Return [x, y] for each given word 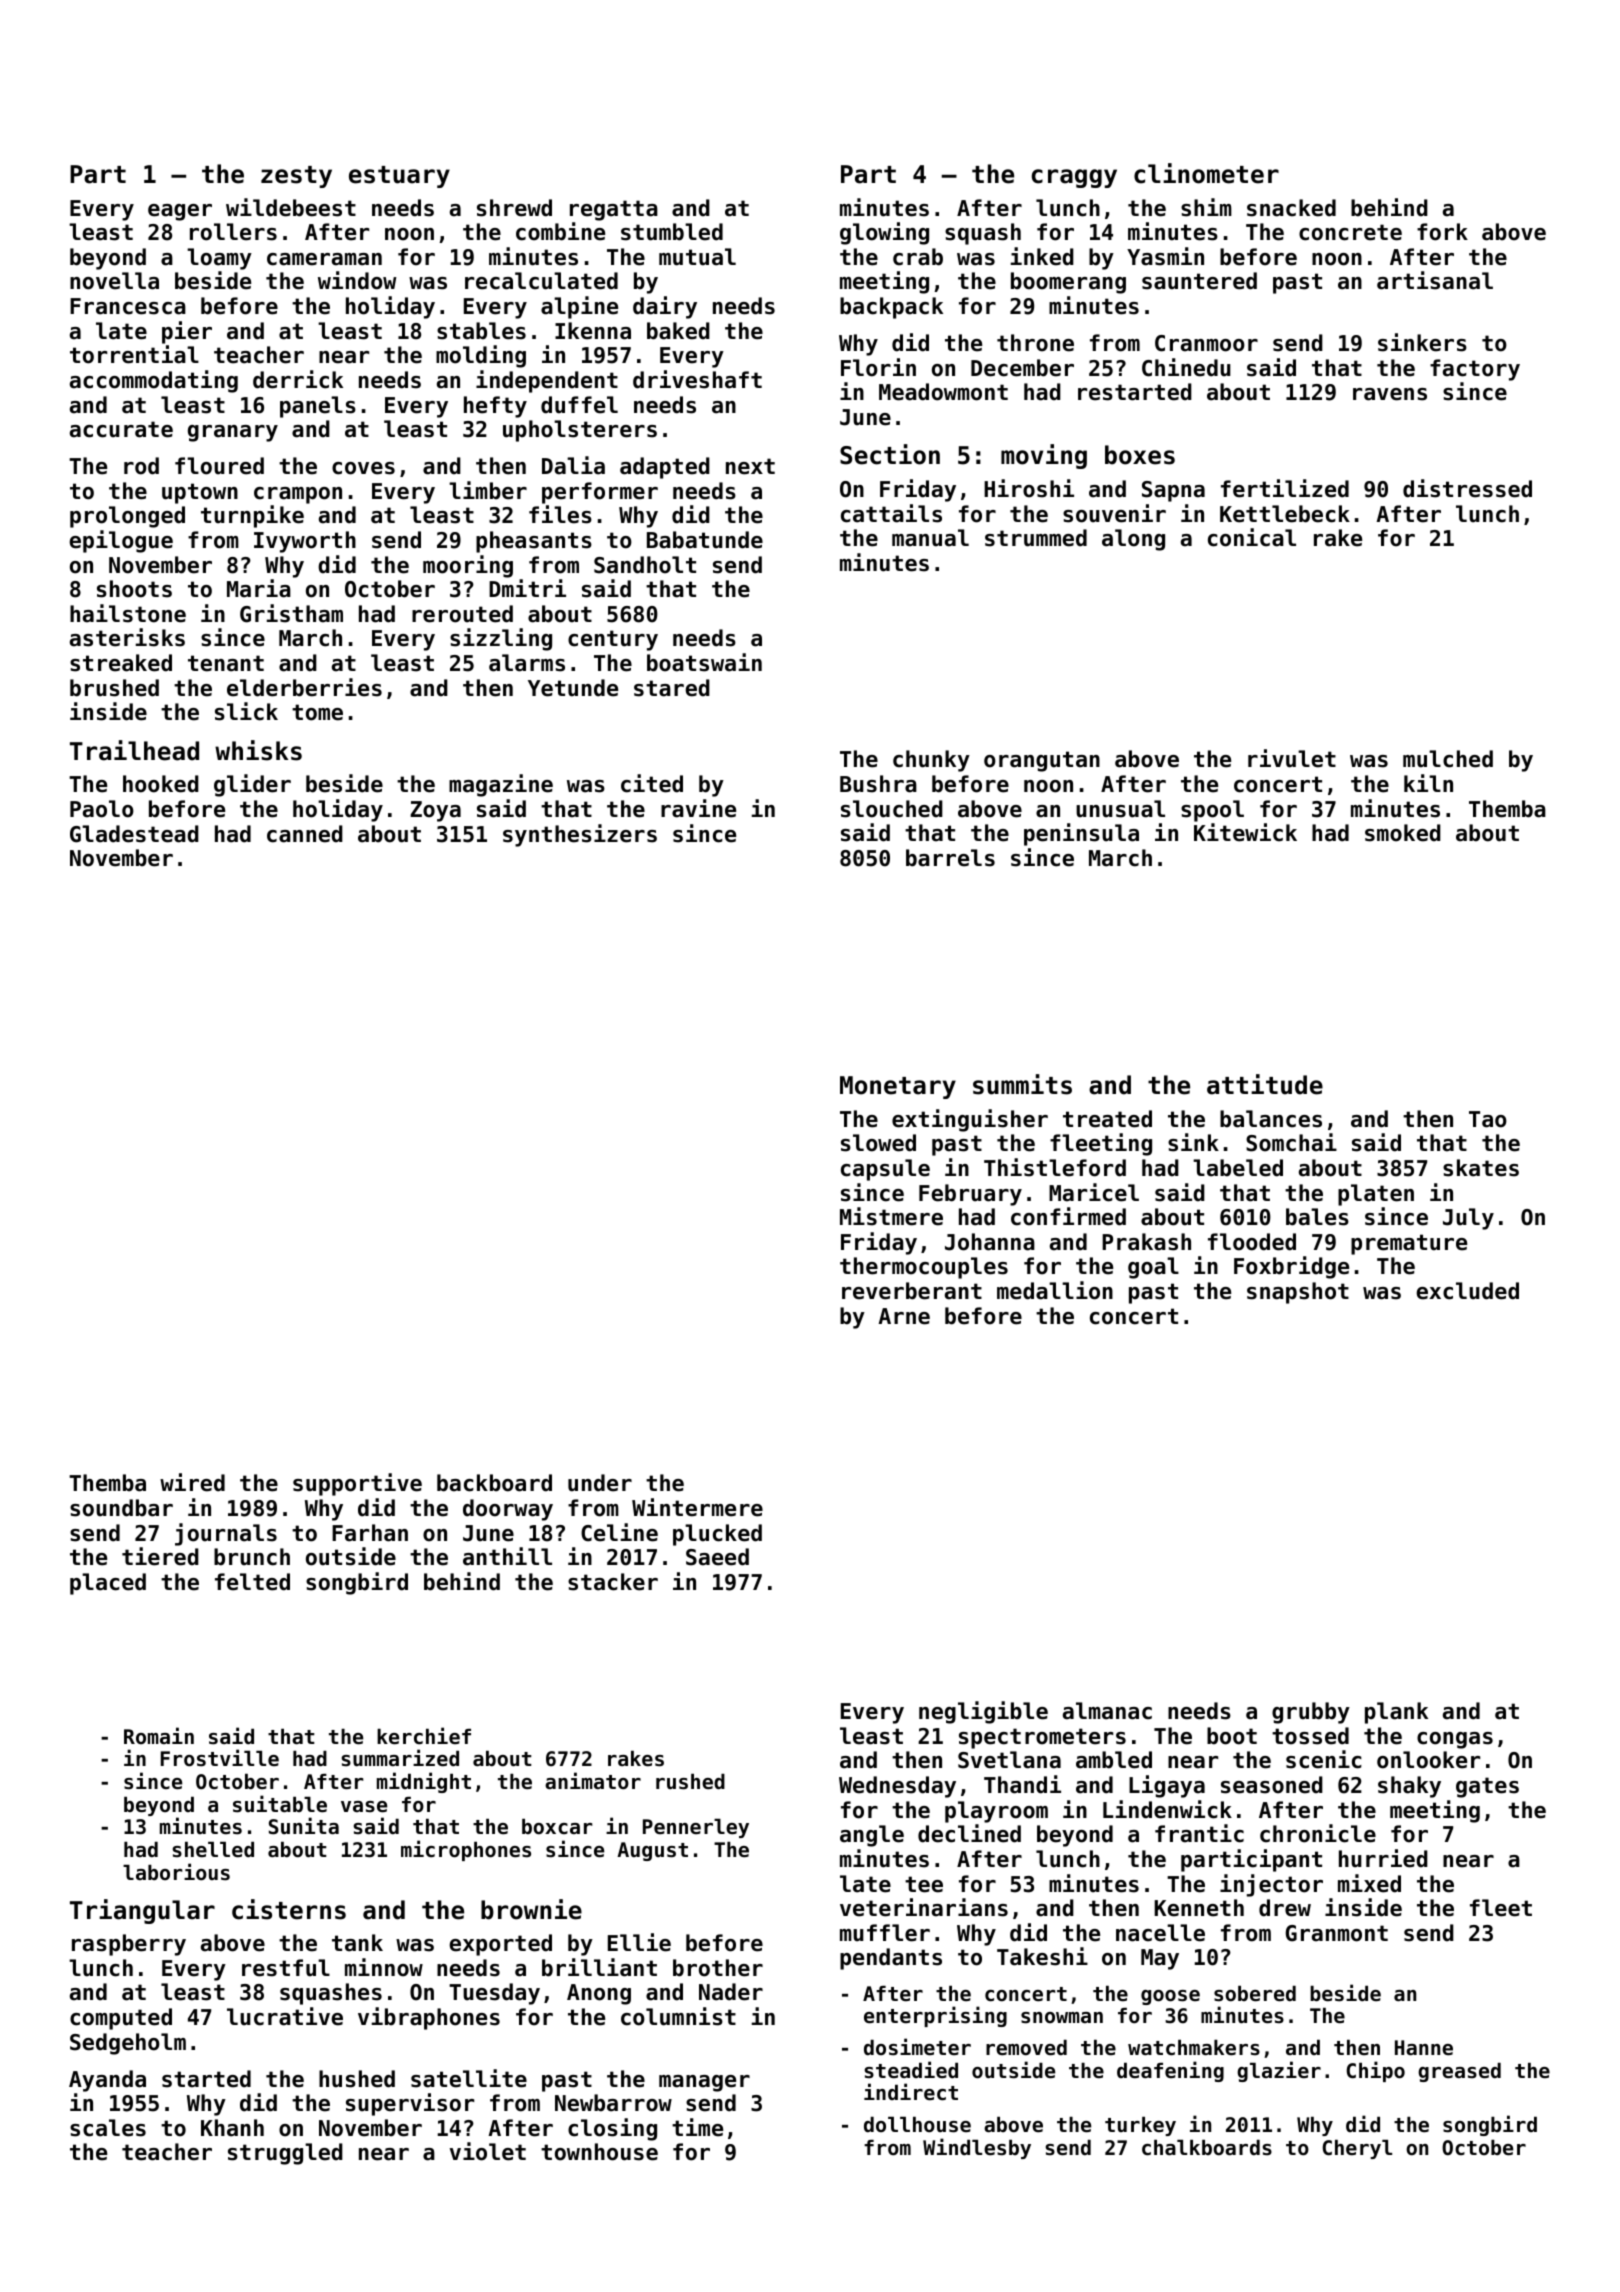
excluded [1467, 1291]
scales [108, 2128]
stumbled [672, 232]
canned [305, 834]
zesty [296, 177]
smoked [1403, 833]
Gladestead [134, 834]
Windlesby [977, 2148]
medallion [1055, 1290]
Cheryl [1357, 2149]
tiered [160, 1556]
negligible [983, 1712]
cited [652, 783]
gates [1487, 1787]
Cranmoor [1206, 343]
